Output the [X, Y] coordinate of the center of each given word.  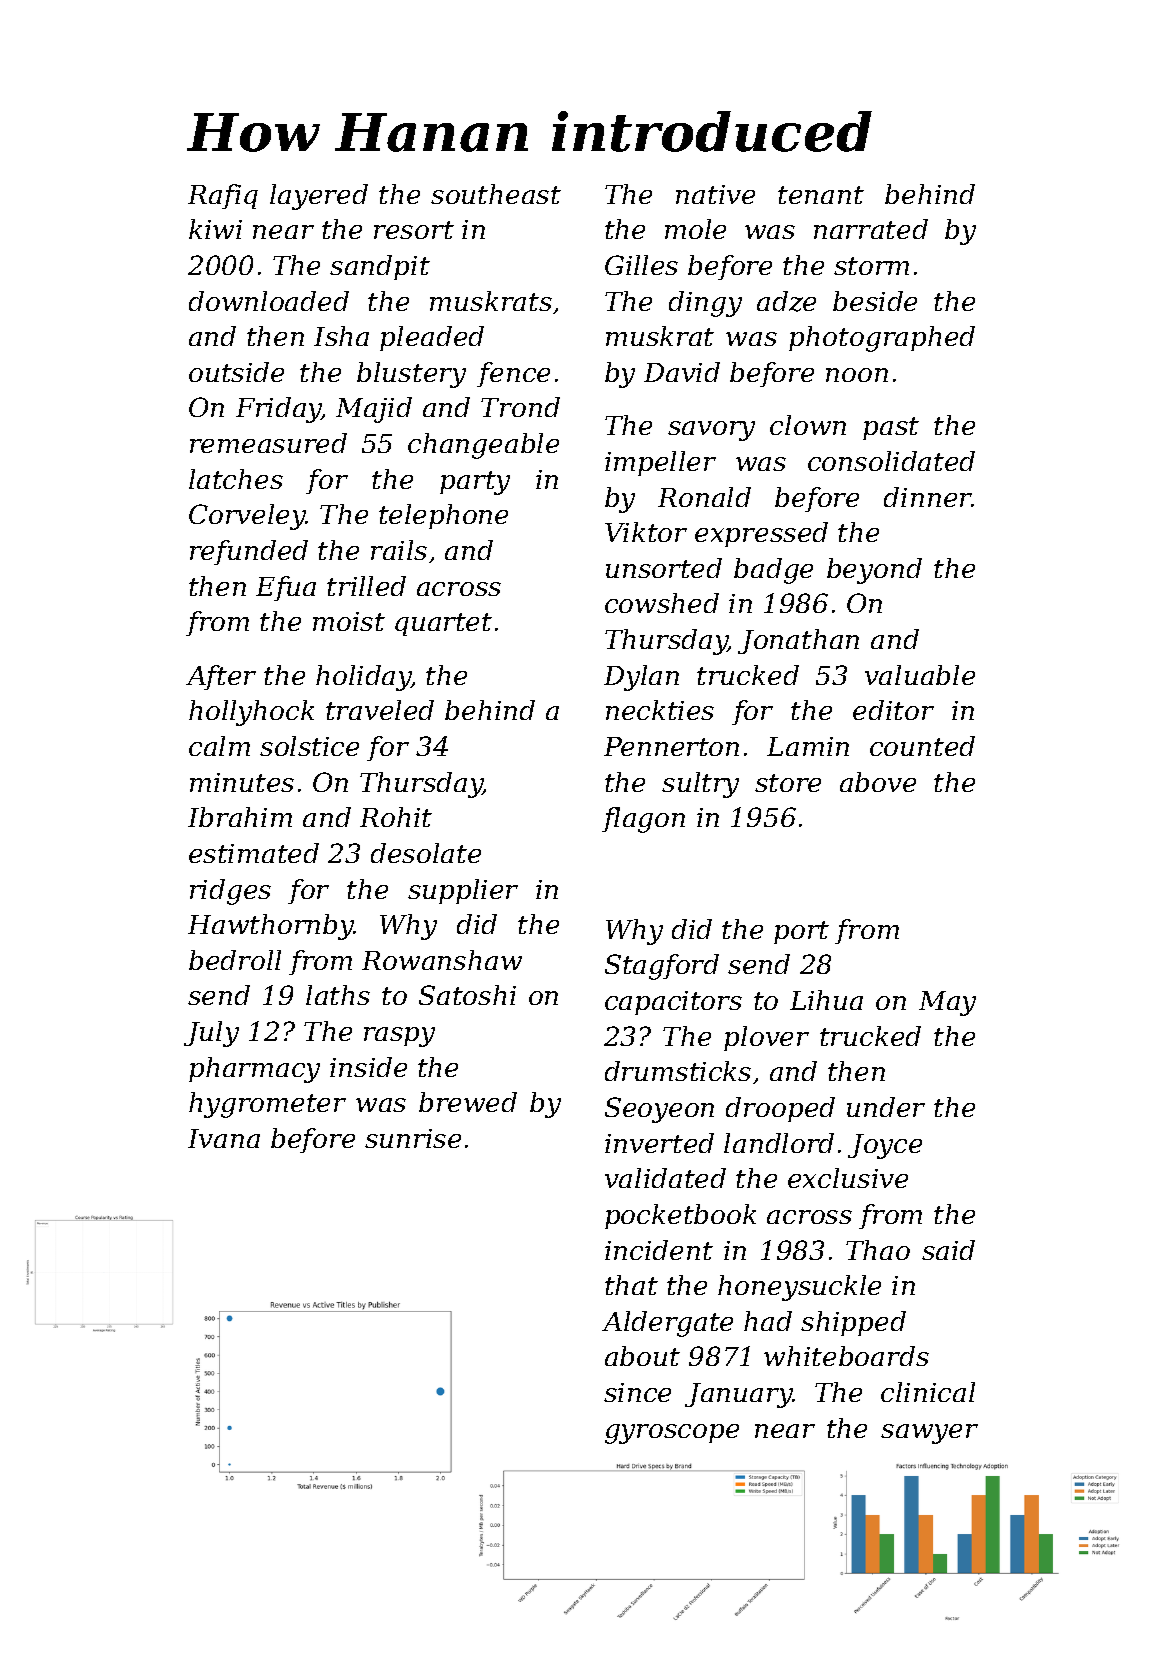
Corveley [247, 517]
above [878, 782]
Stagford [662, 967]
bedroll [235, 960]
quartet [443, 624]
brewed [468, 1102]
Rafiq [223, 196]
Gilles [641, 265]
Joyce [885, 1146]
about [642, 1356]
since [637, 1392]
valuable [920, 675]
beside [875, 301]
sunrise [413, 1138]
